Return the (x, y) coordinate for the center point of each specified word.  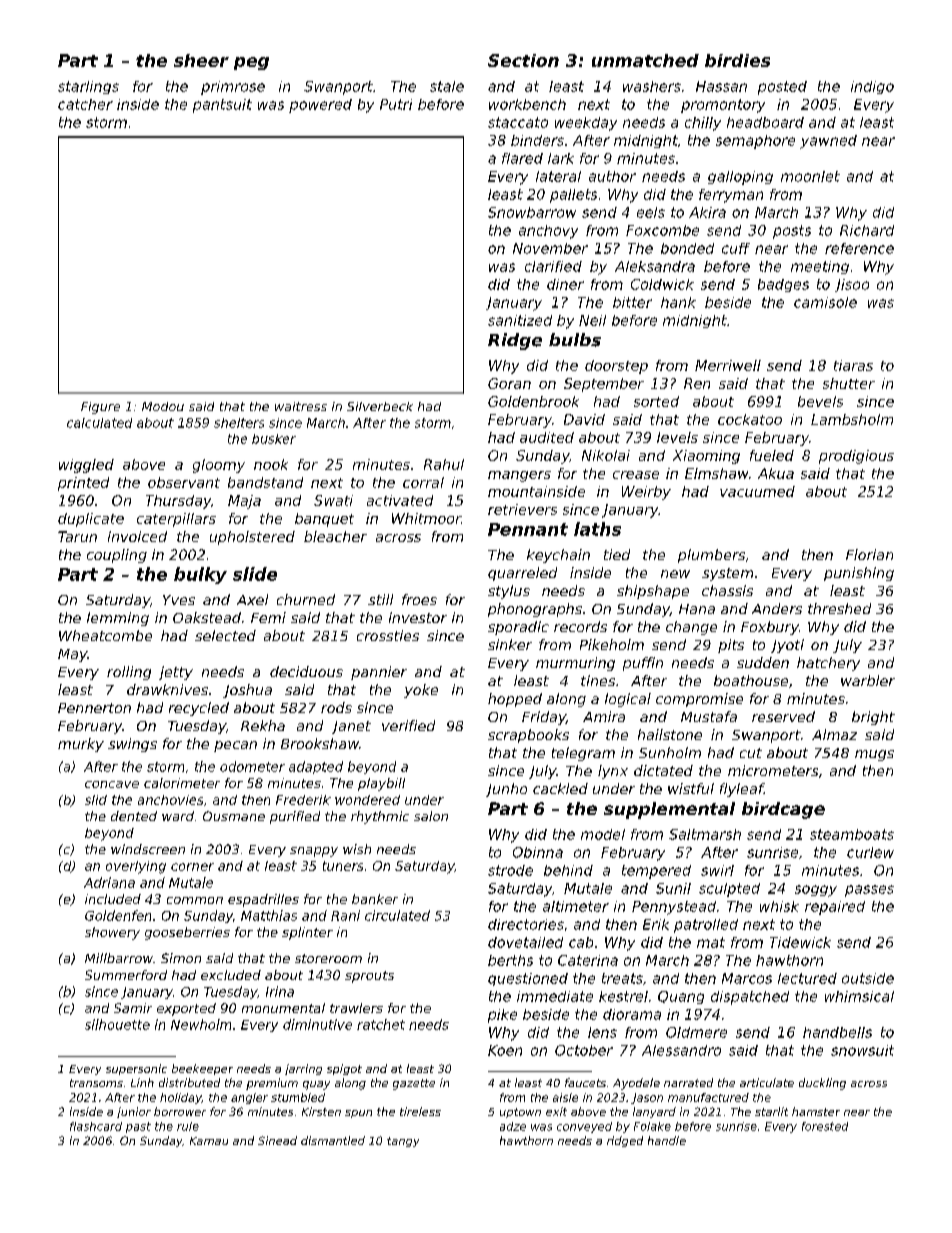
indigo (872, 87)
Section (523, 60)
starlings (88, 87)
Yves (179, 600)
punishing (859, 574)
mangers (519, 476)
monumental (283, 1008)
